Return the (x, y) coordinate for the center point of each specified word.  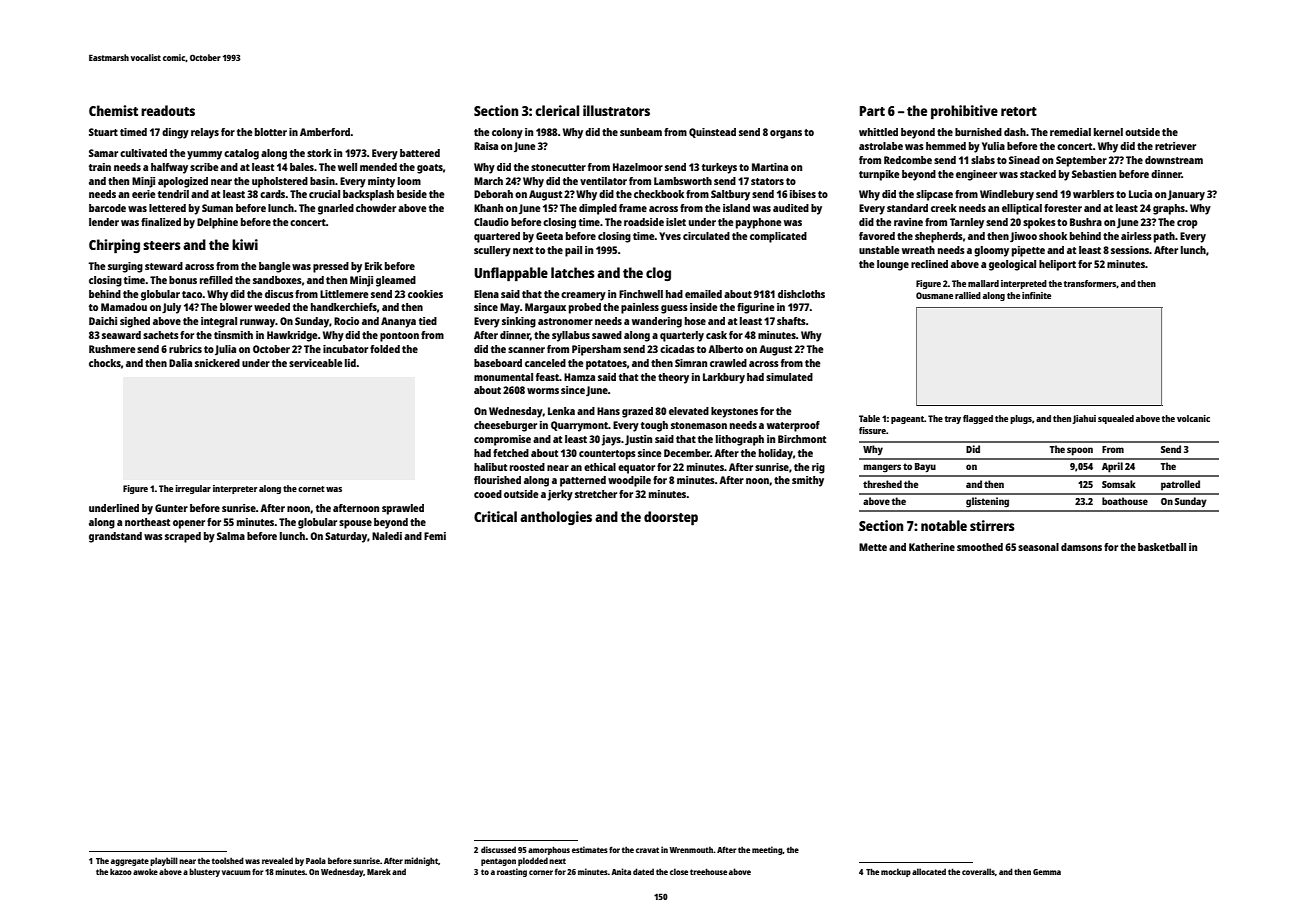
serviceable (315, 363)
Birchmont (802, 439)
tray (953, 420)
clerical (557, 110)
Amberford (325, 132)
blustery (204, 872)
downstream (1174, 160)
